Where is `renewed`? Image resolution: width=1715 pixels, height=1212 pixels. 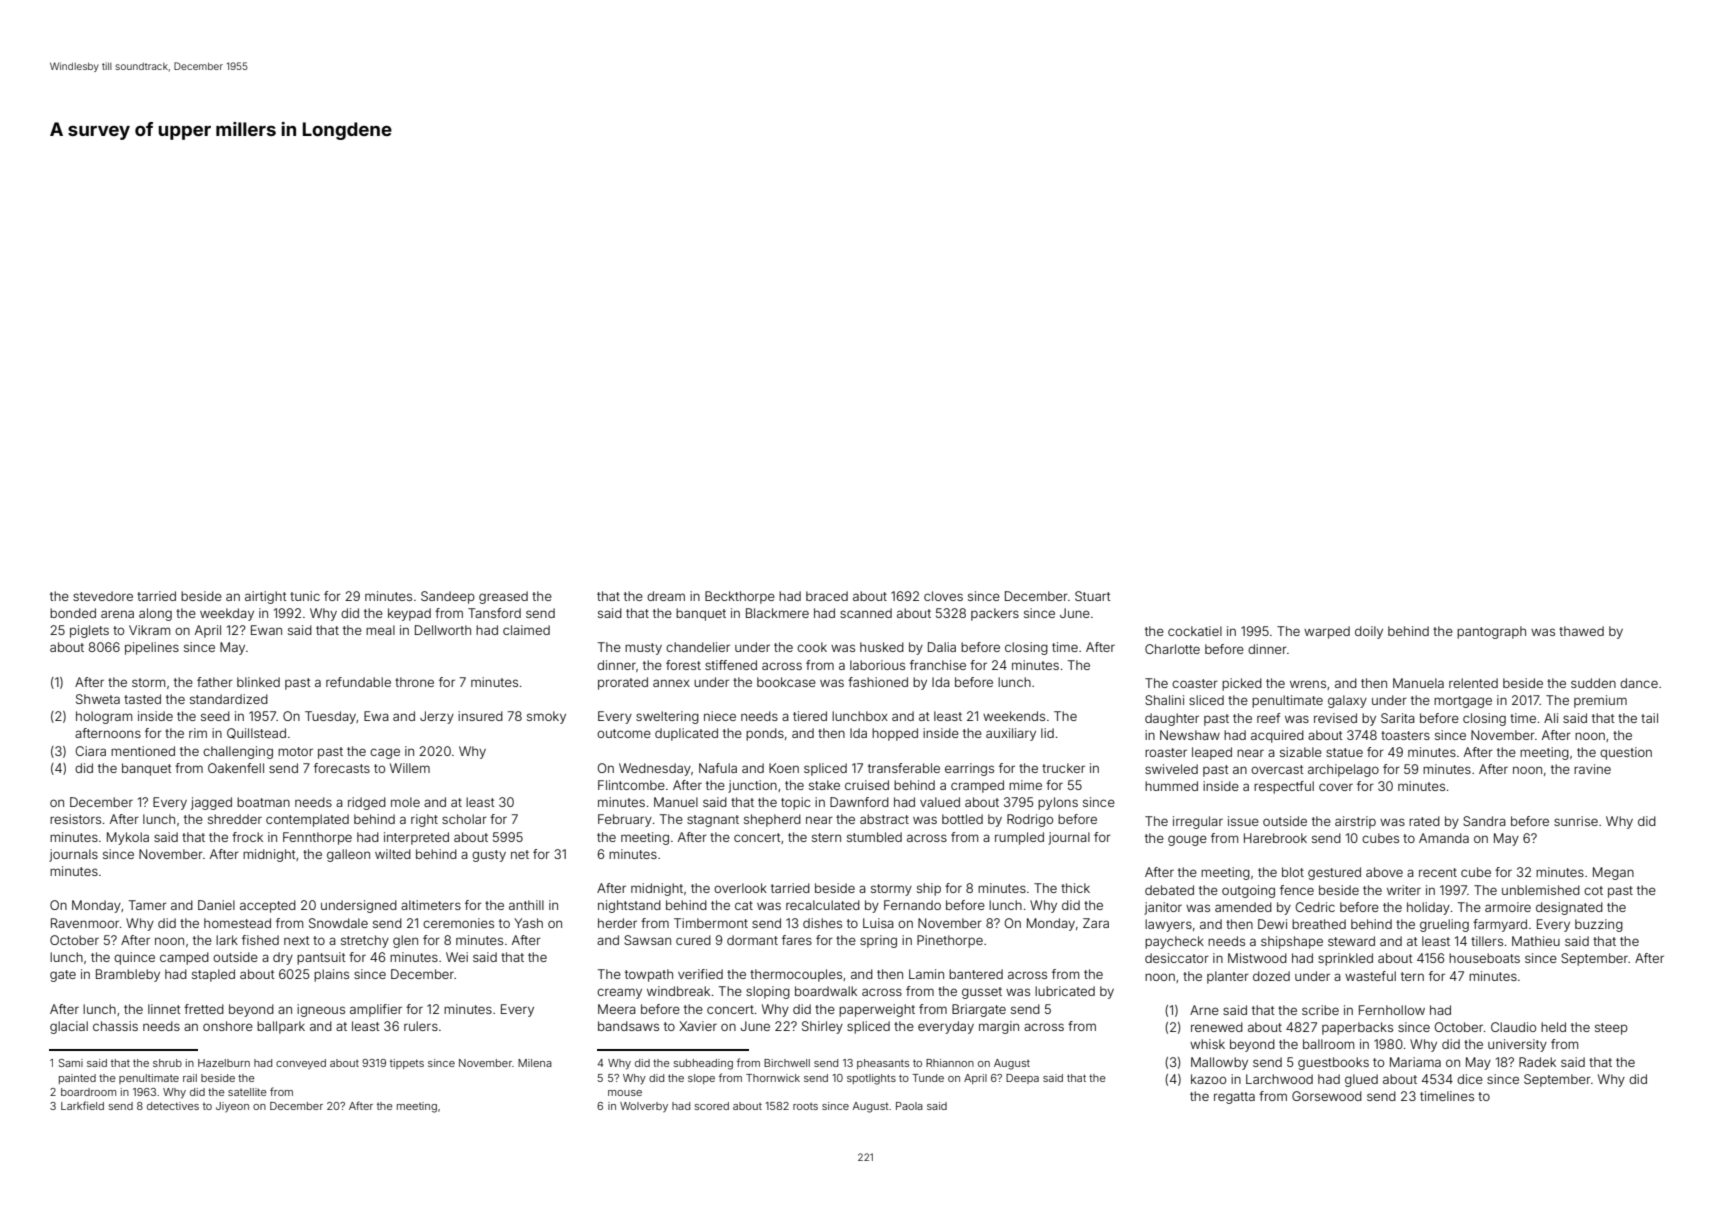 renewed is located at coordinates (1217, 1027).
